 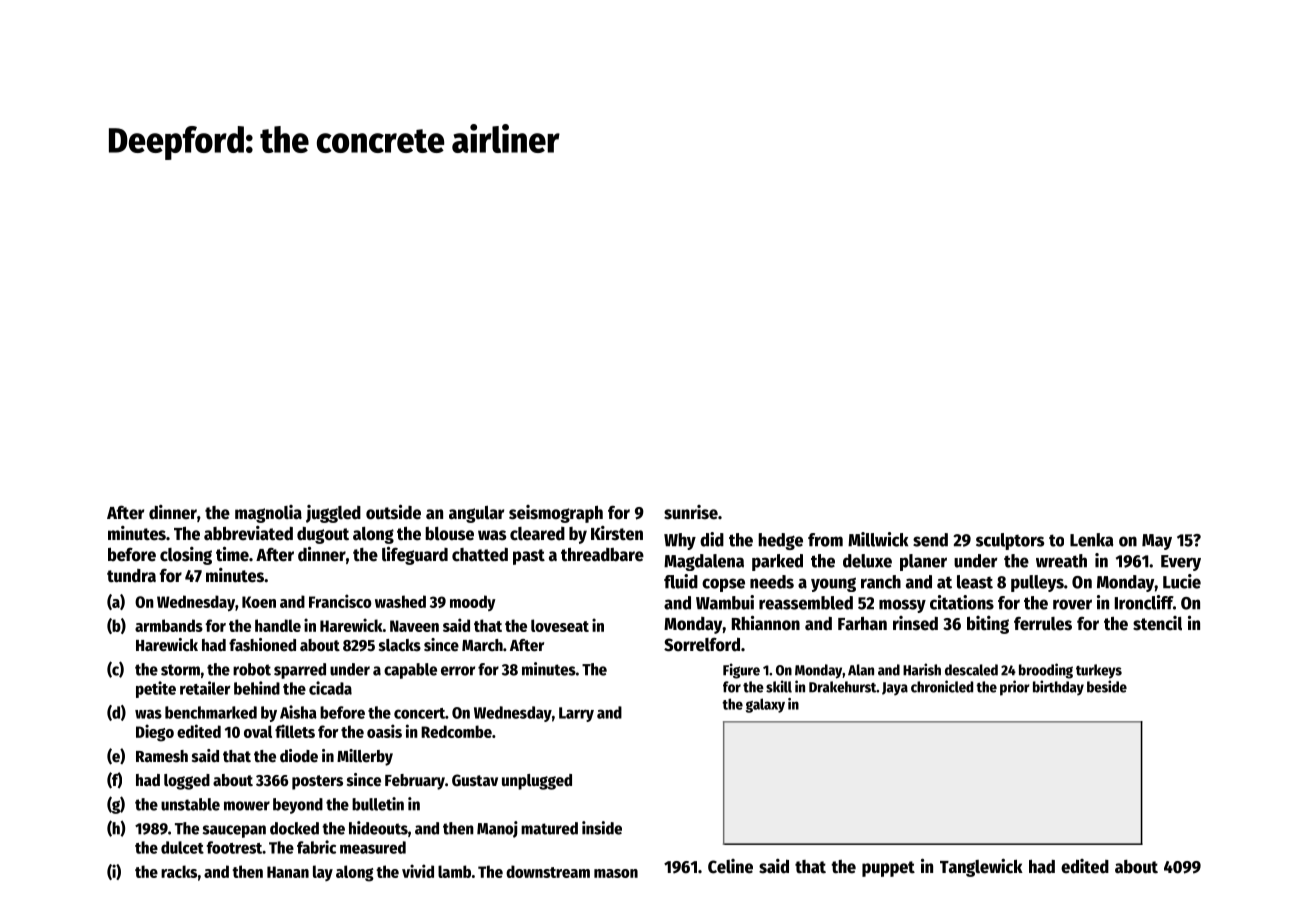 I want to click on benchmarked, so click(x=211, y=712).
